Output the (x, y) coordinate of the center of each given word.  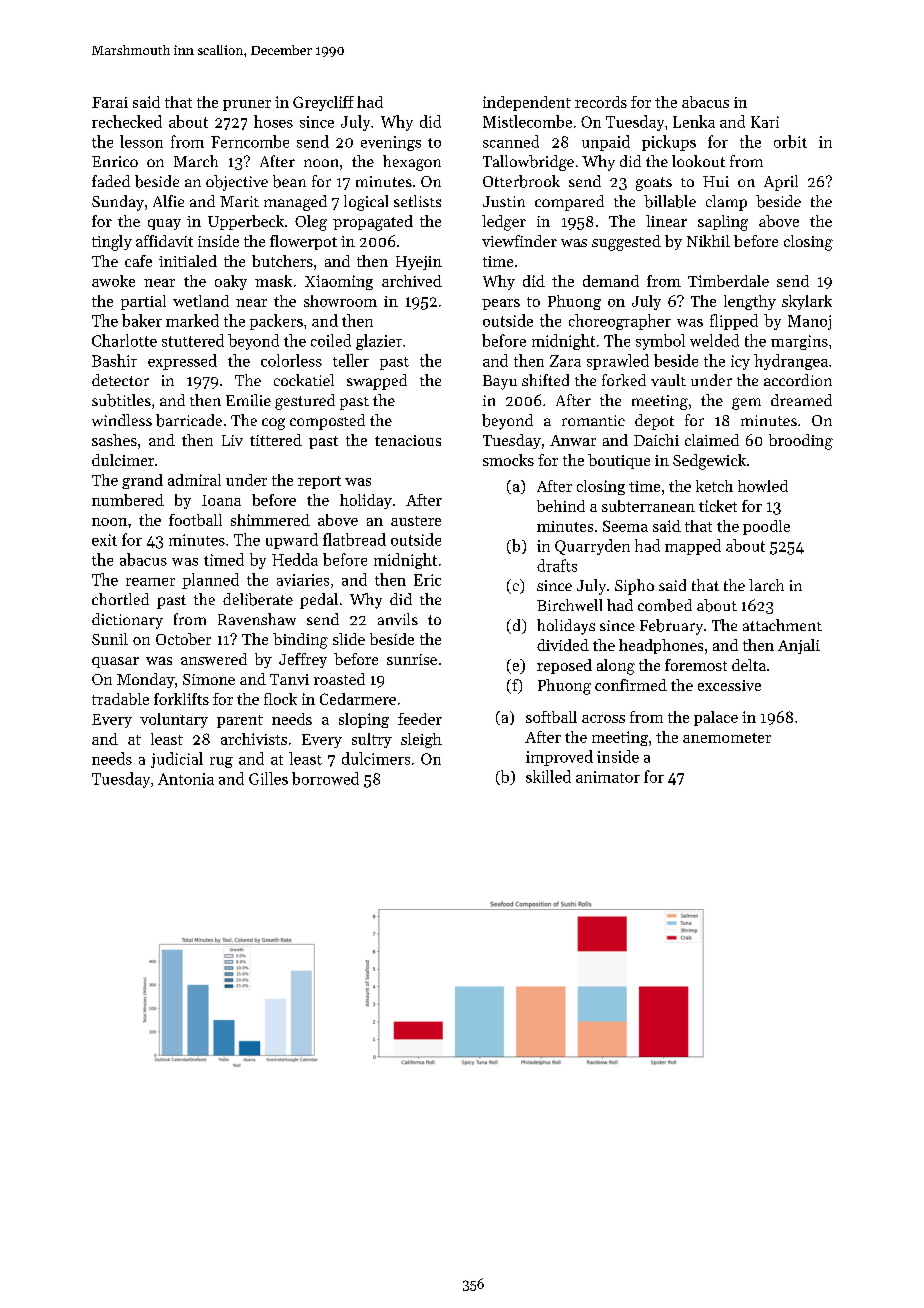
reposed (564, 666)
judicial (177, 760)
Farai (110, 102)
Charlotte (124, 340)
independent (527, 103)
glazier (379, 342)
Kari (765, 122)
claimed (712, 440)
